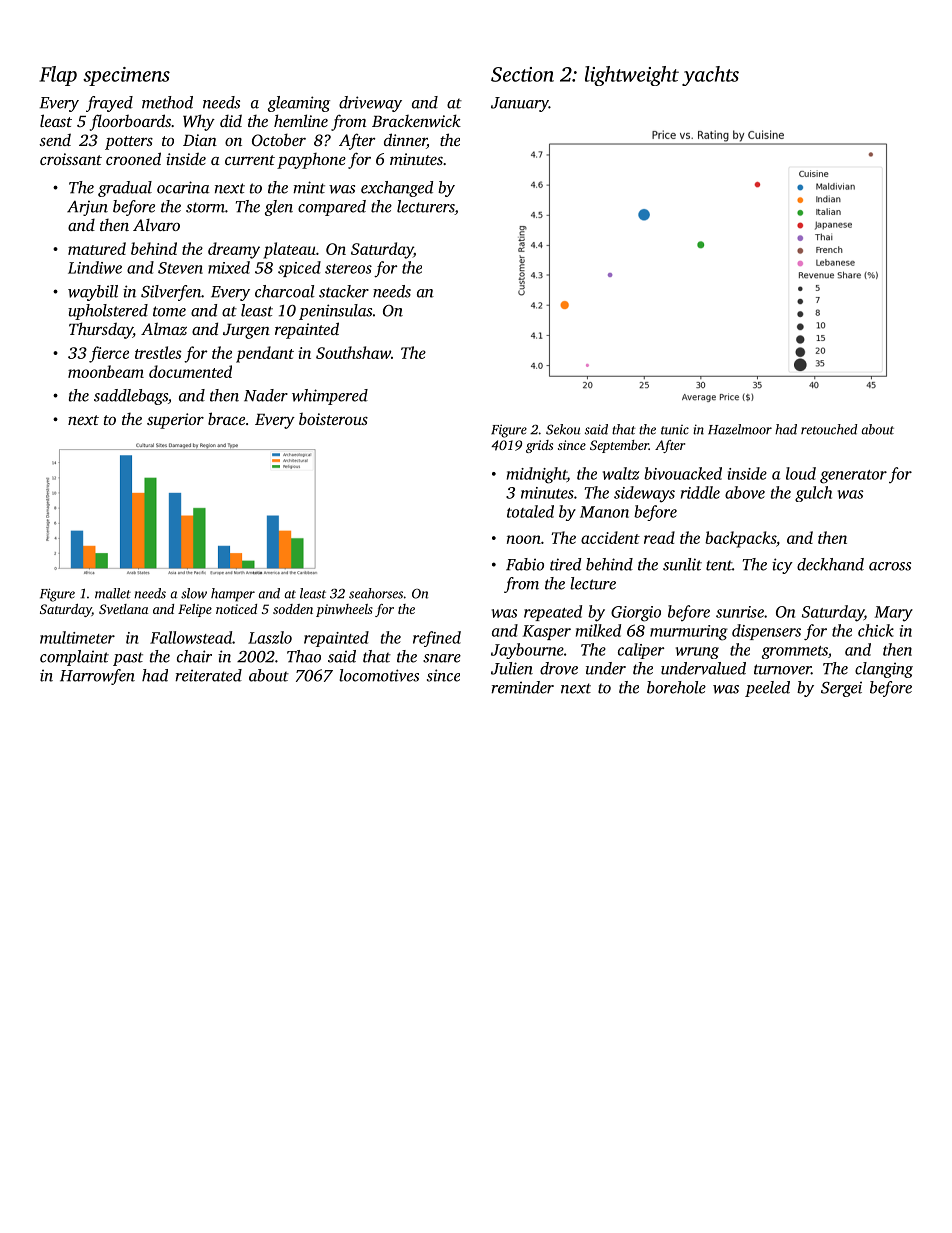 The width and height of the page is (952, 1233). What do you see at coordinates (710, 76) in the page?
I see `yachts` at bounding box center [710, 76].
